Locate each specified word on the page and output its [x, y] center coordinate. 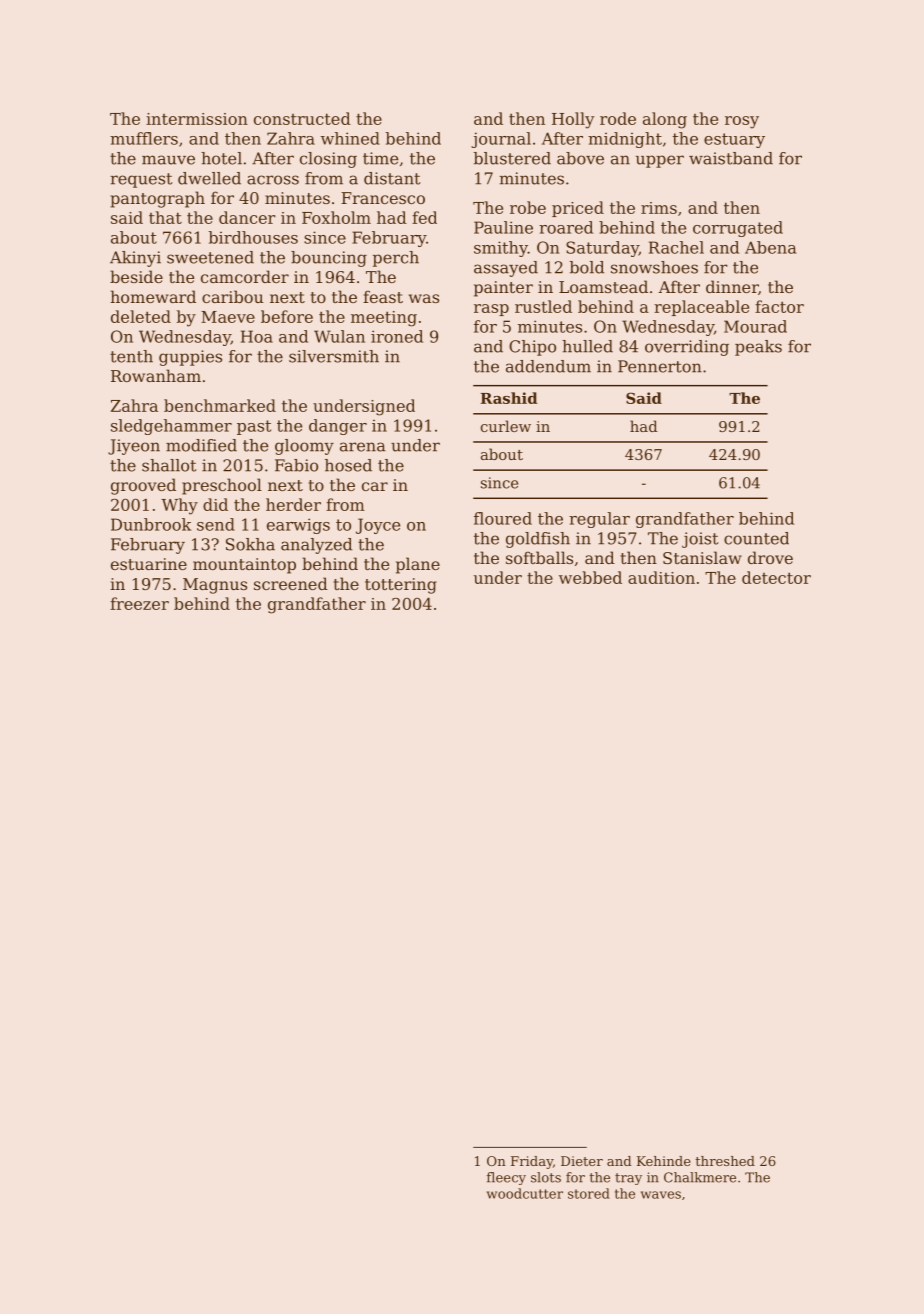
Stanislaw [702, 557]
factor [779, 306]
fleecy [506, 1178]
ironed [397, 336]
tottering [401, 586]
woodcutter [525, 1193]
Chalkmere [700, 1177]
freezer [139, 603]
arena [363, 447]
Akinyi [135, 259]
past [254, 427]
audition [661, 577]
